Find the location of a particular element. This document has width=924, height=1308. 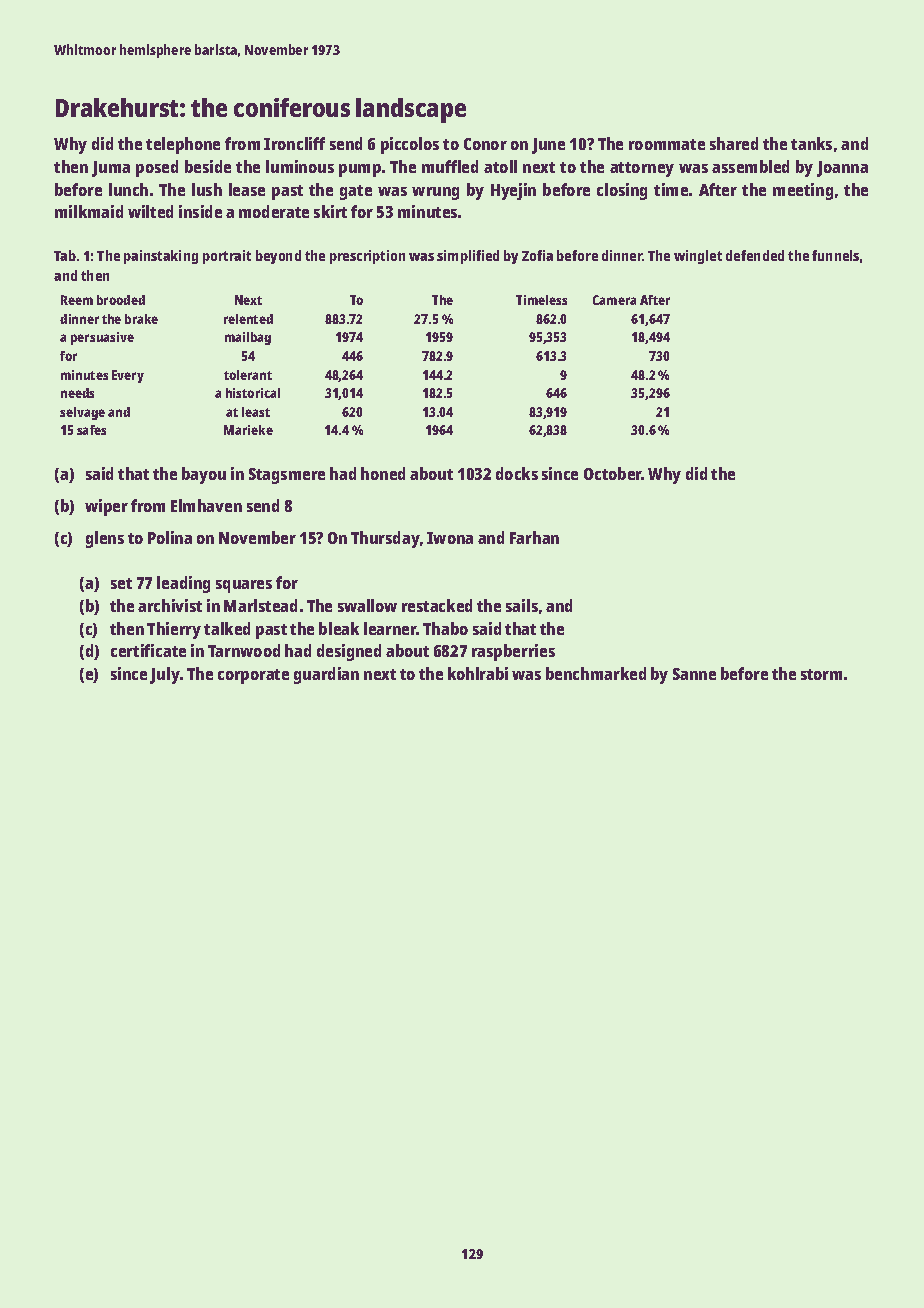

docks is located at coordinates (517, 473).
